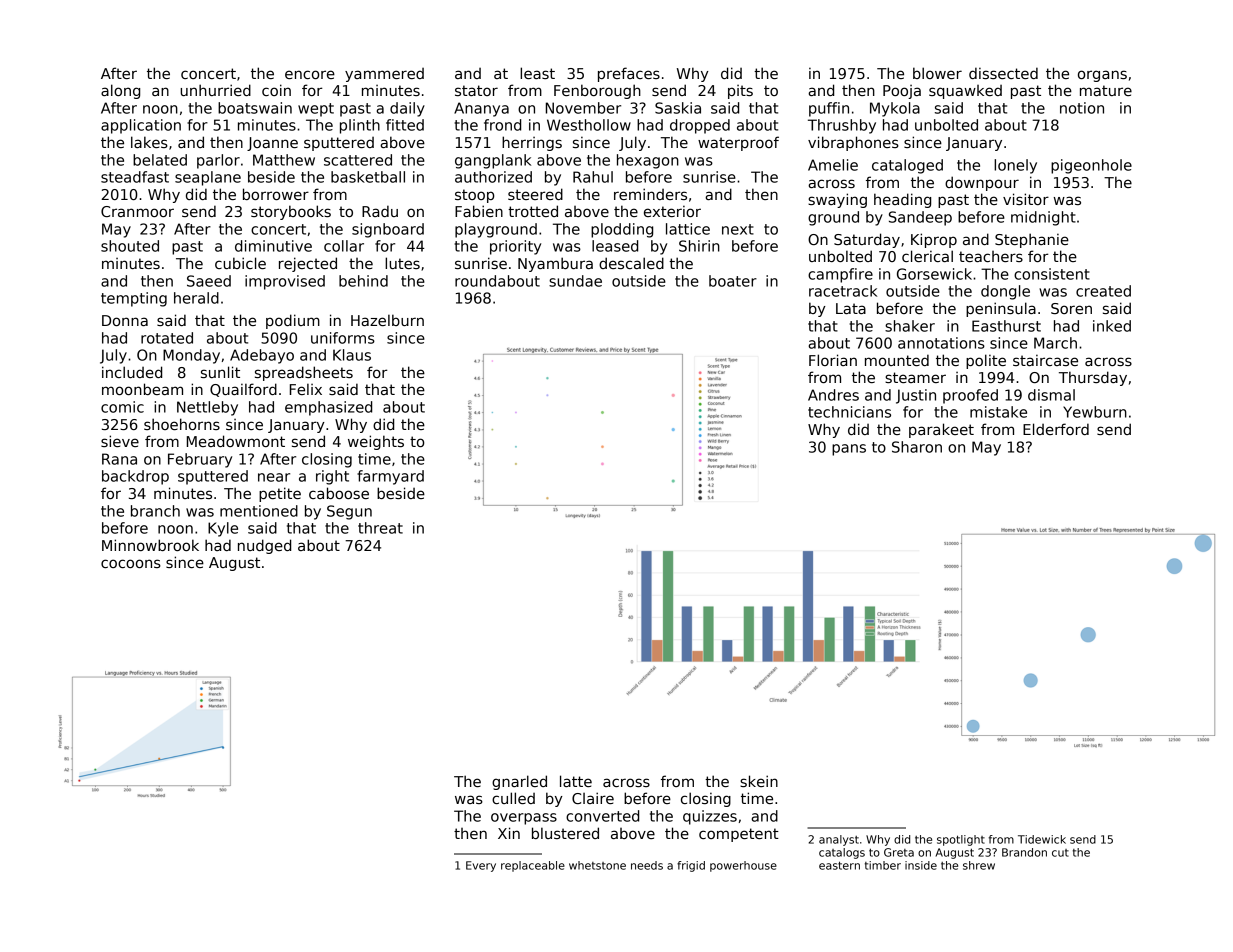 The image size is (1233, 952). I want to click on competent, so click(739, 835).
